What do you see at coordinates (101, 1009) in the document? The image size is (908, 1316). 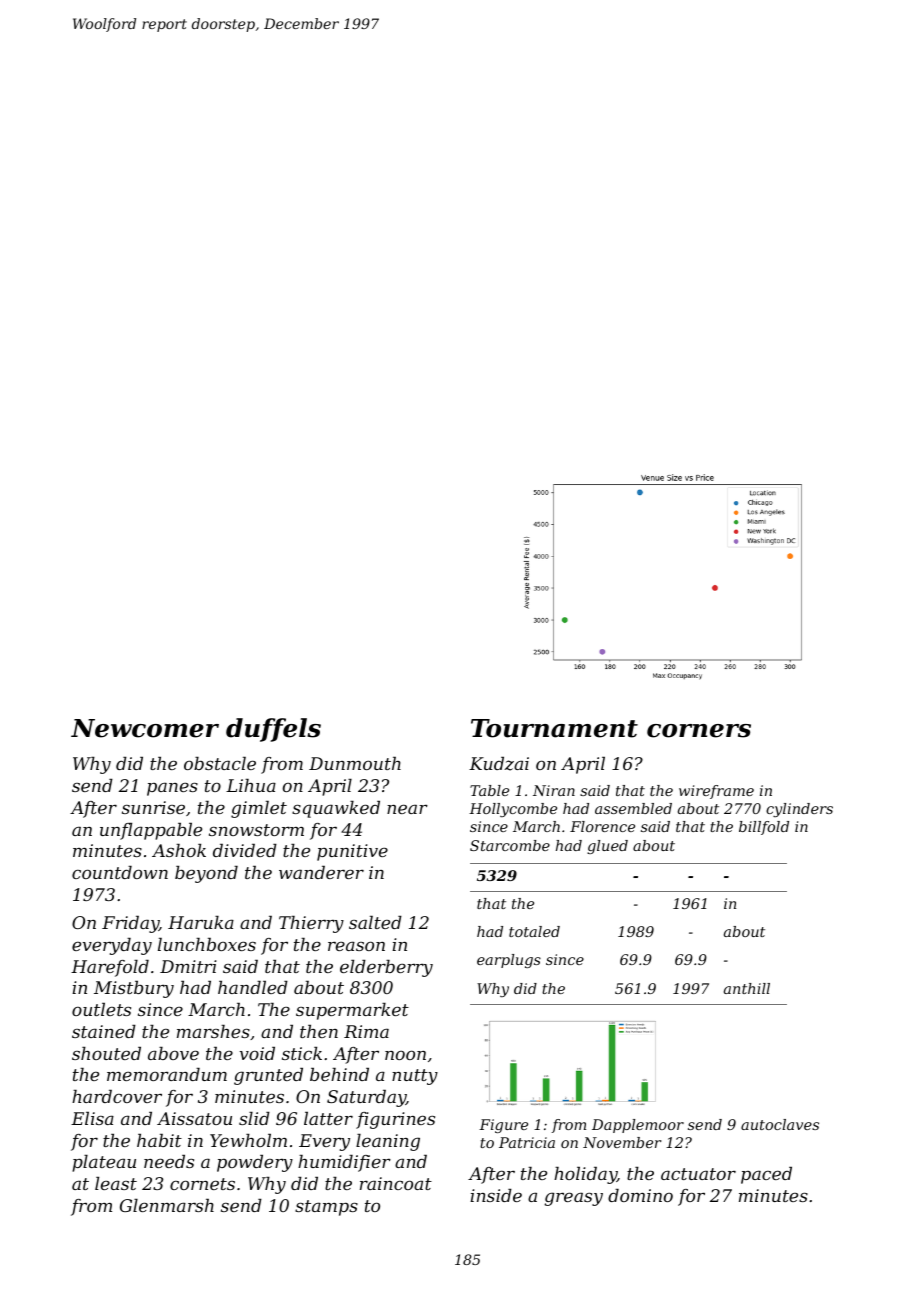 I see `outlets` at bounding box center [101, 1009].
